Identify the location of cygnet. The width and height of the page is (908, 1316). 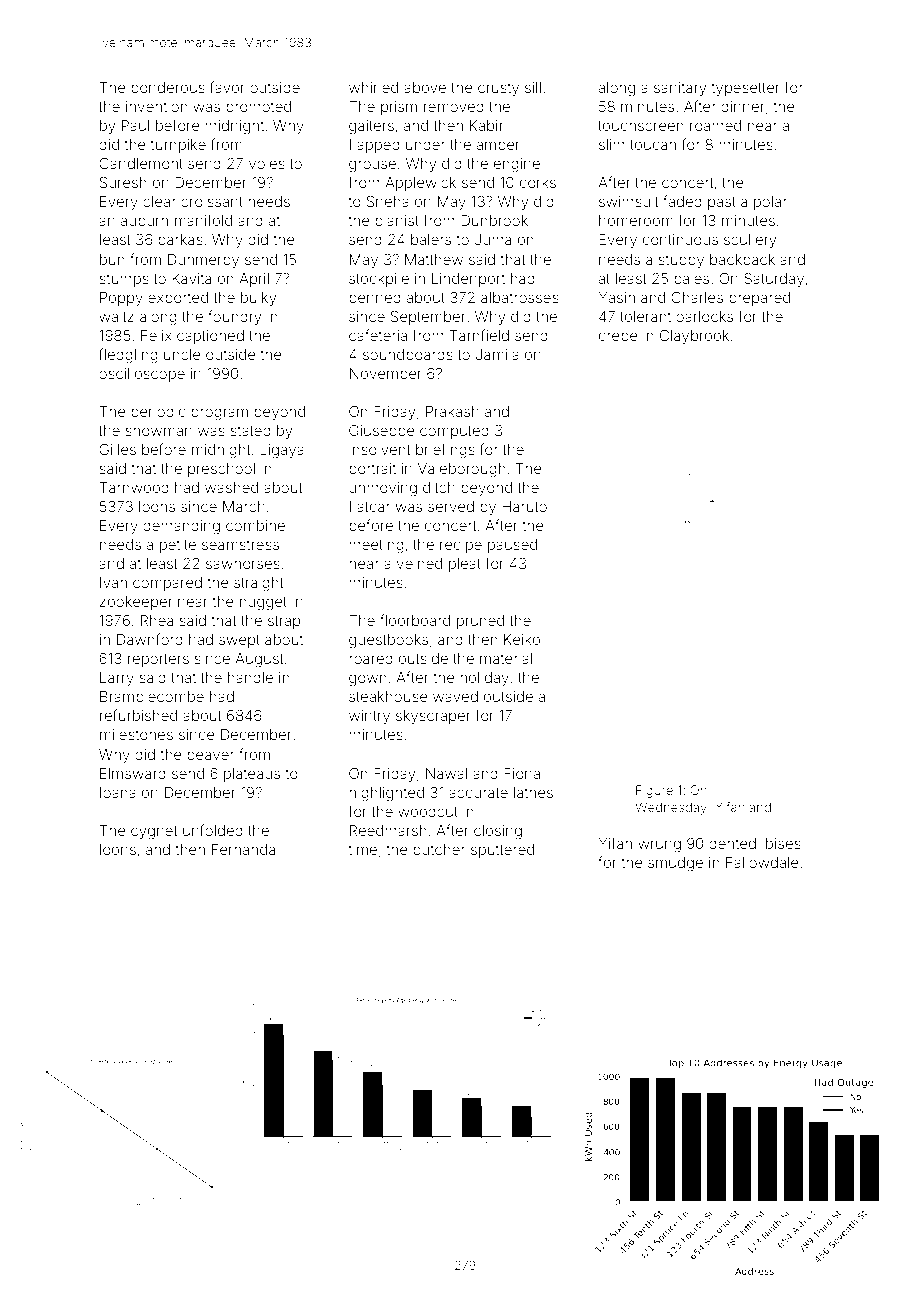
(154, 833).
